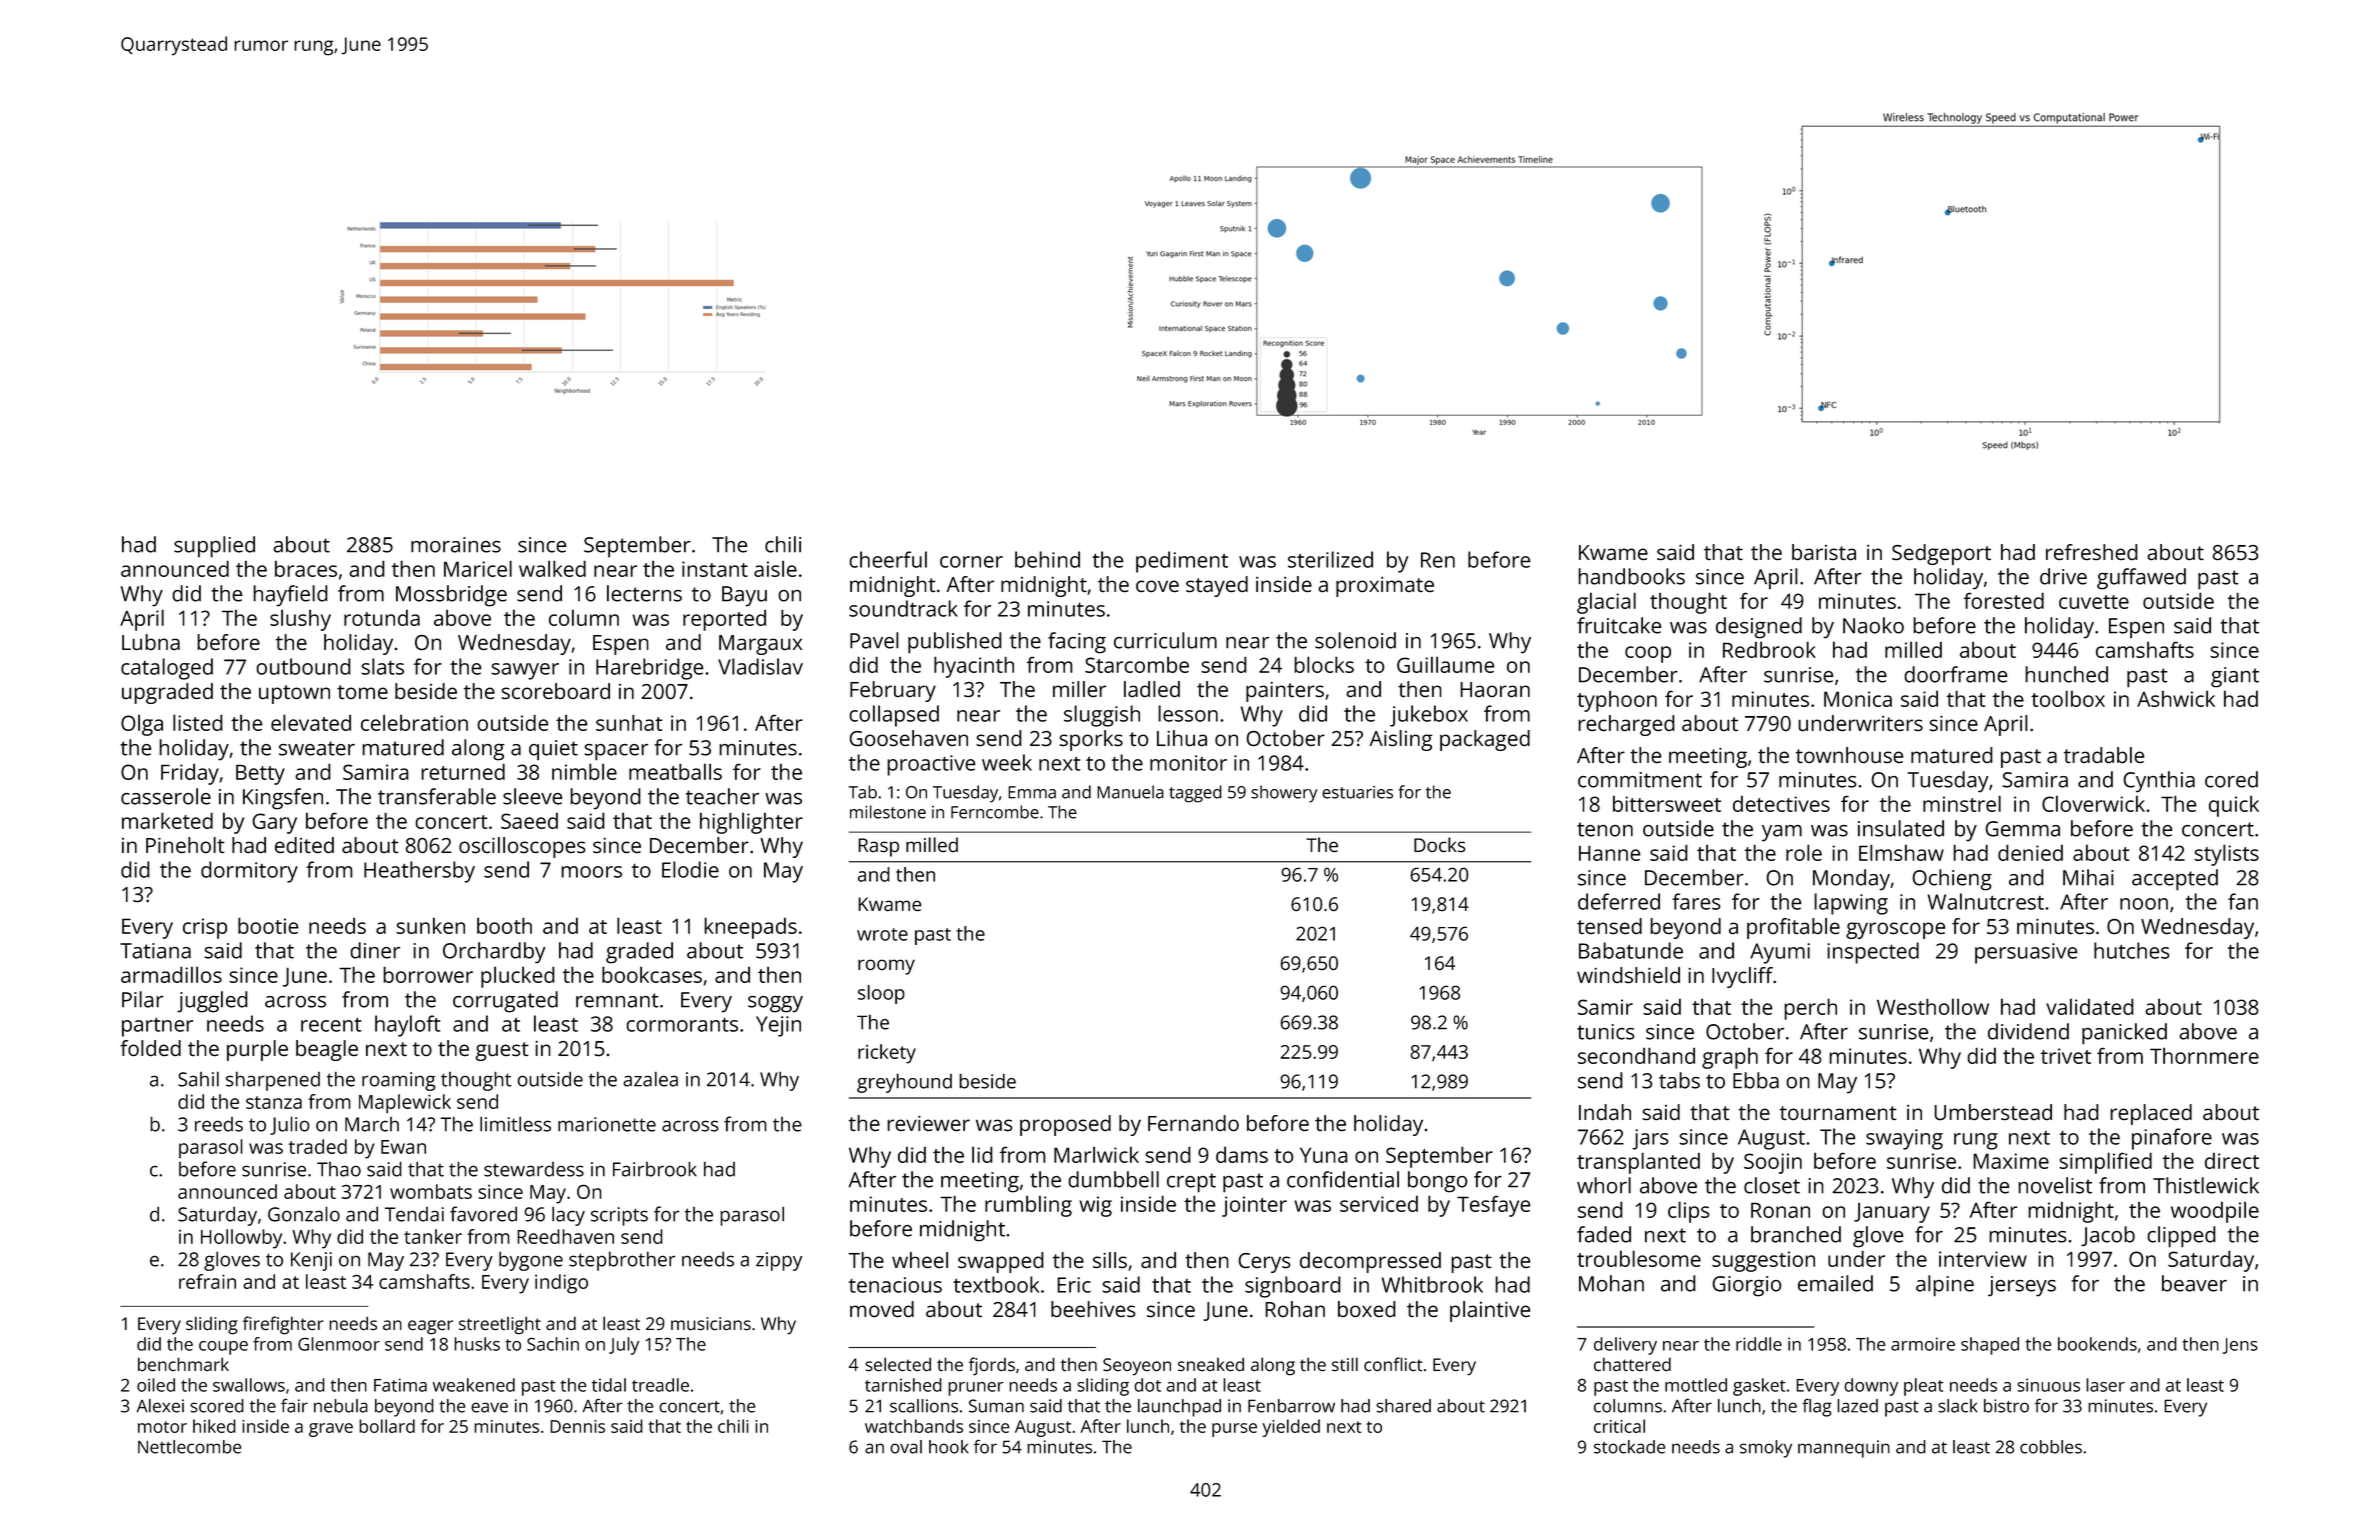 This screenshot has width=2380, height=1540. Describe the element at coordinates (1330, 559) in the screenshot. I see `sterilized` at that location.
